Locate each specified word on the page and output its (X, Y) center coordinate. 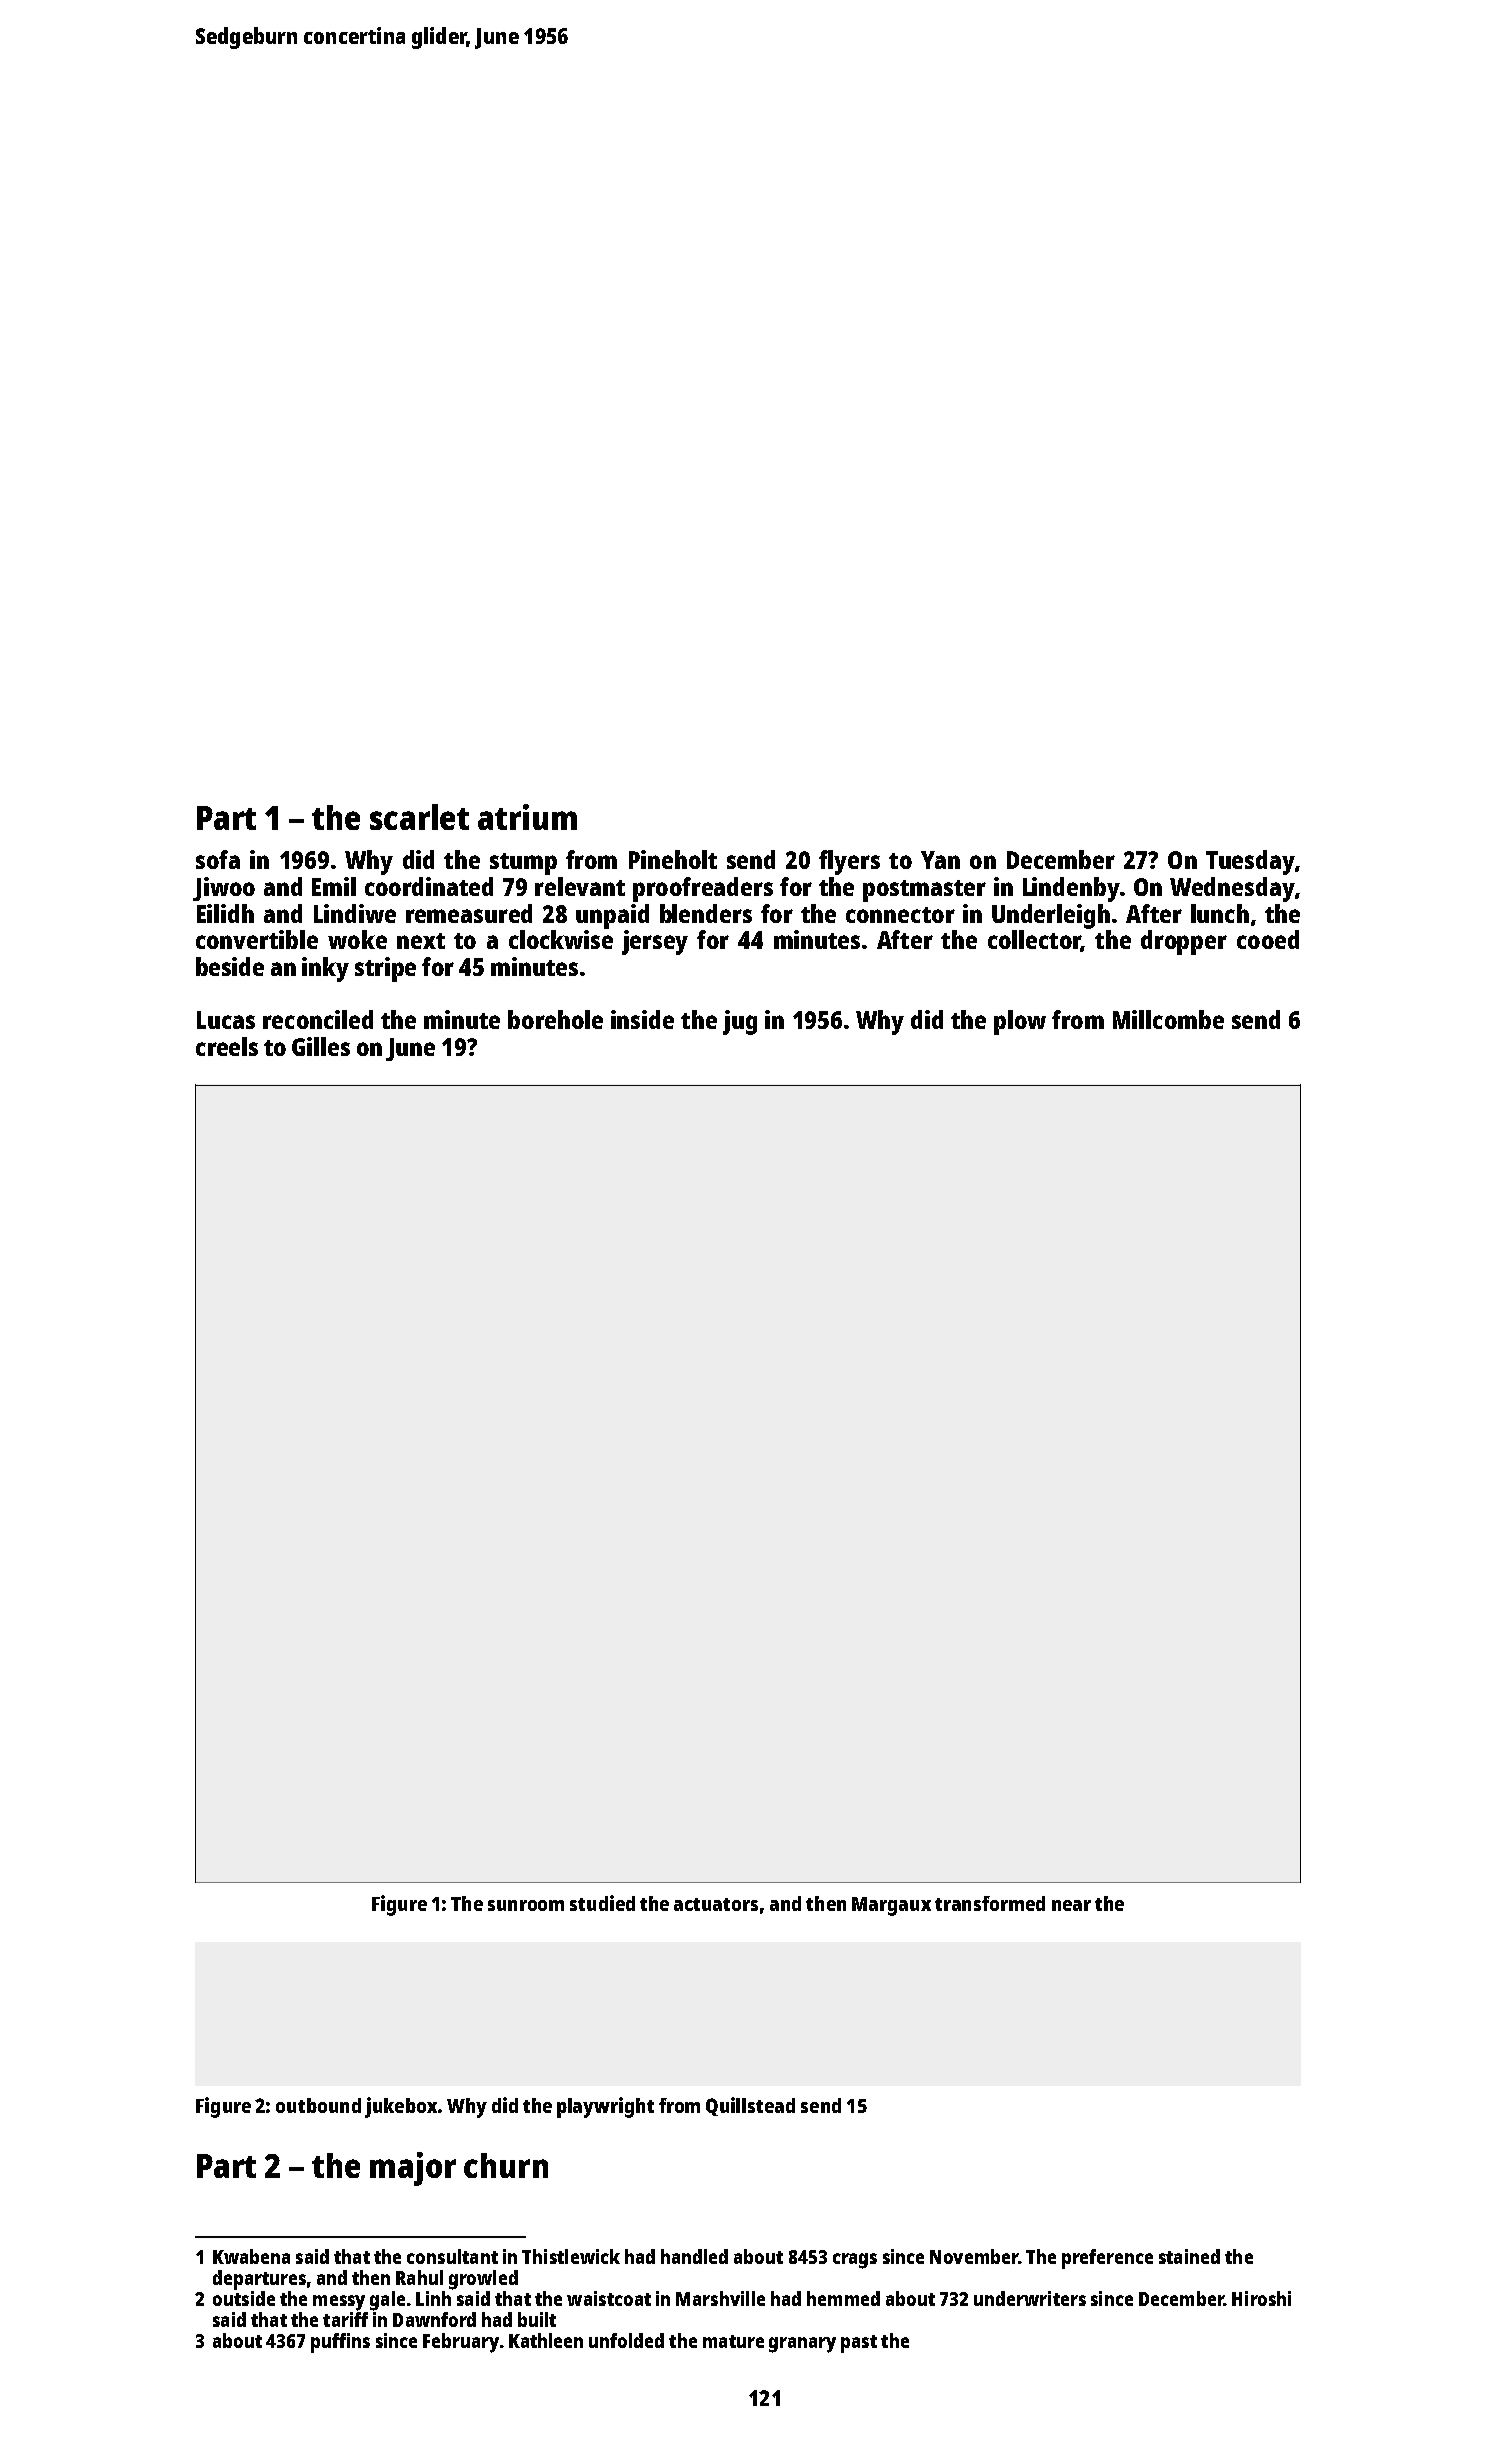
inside (642, 1019)
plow (1020, 1022)
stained (1189, 2256)
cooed (1268, 939)
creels (227, 1046)
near (1071, 1905)
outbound (318, 2105)
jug (740, 1022)
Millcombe (1168, 1019)
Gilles (321, 1046)
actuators (716, 1904)
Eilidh (225, 913)
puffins (340, 2343)
